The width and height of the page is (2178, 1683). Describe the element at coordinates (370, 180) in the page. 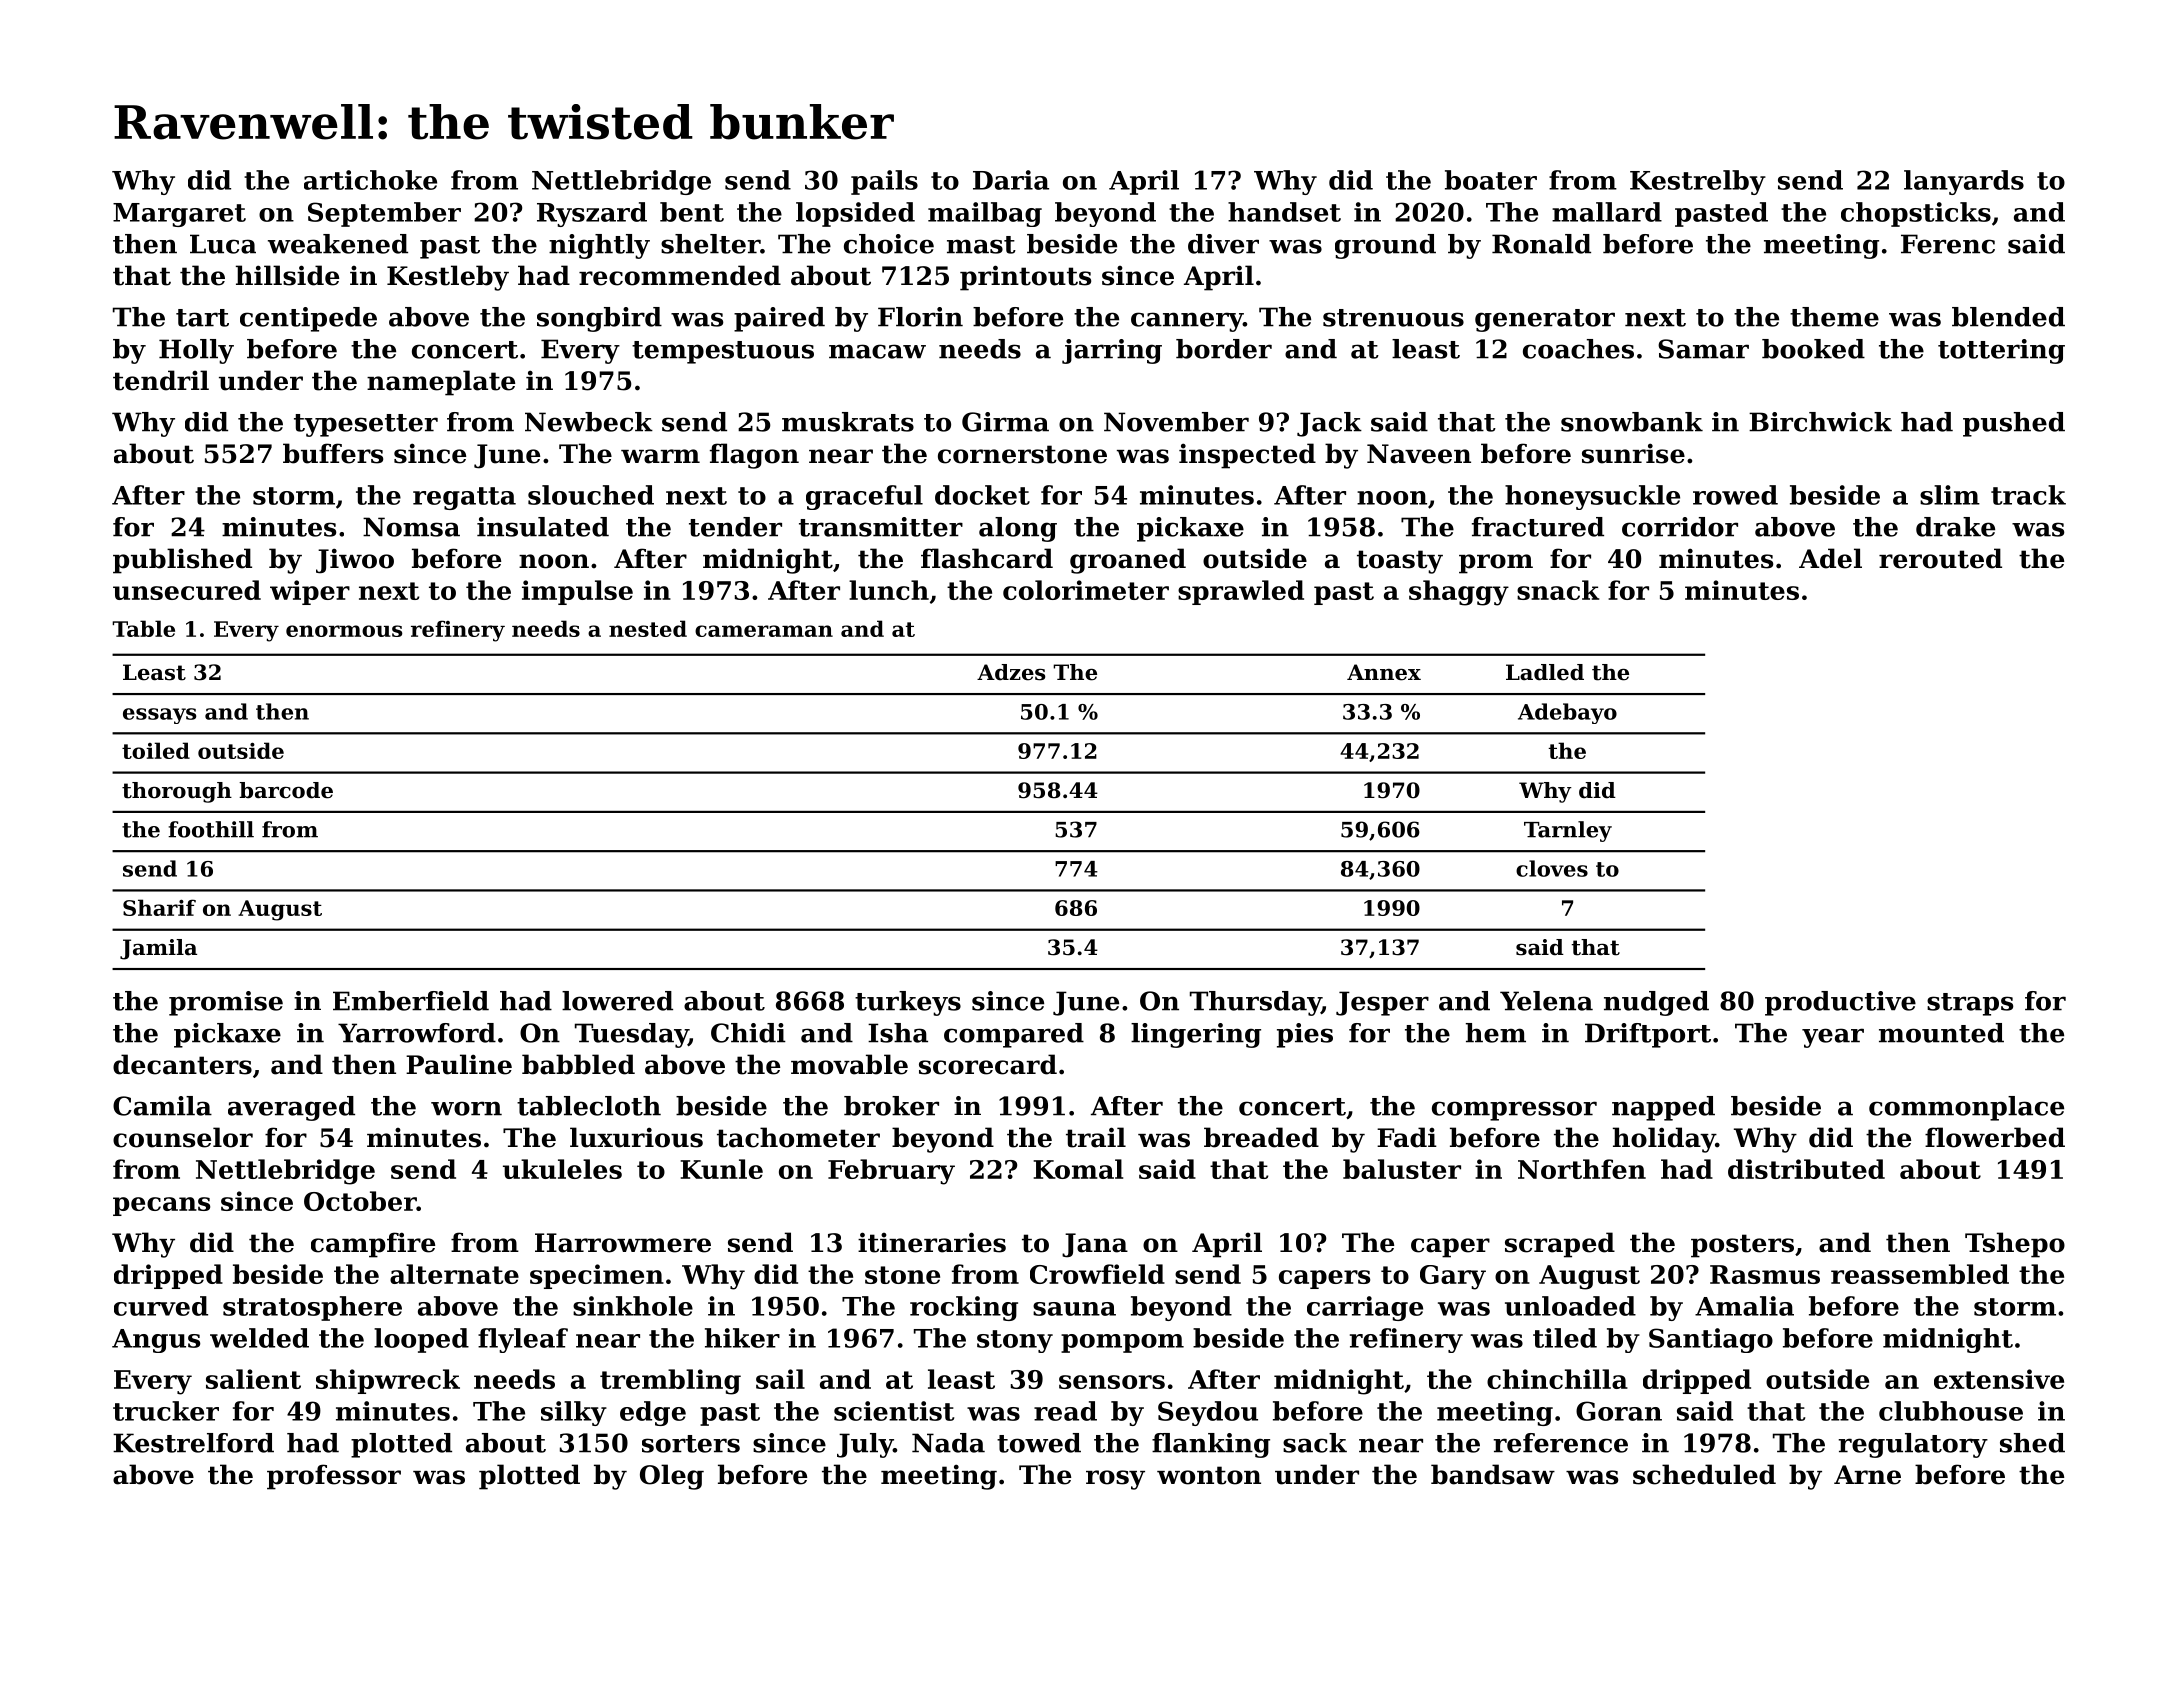

I see `artichoke` at that location.
